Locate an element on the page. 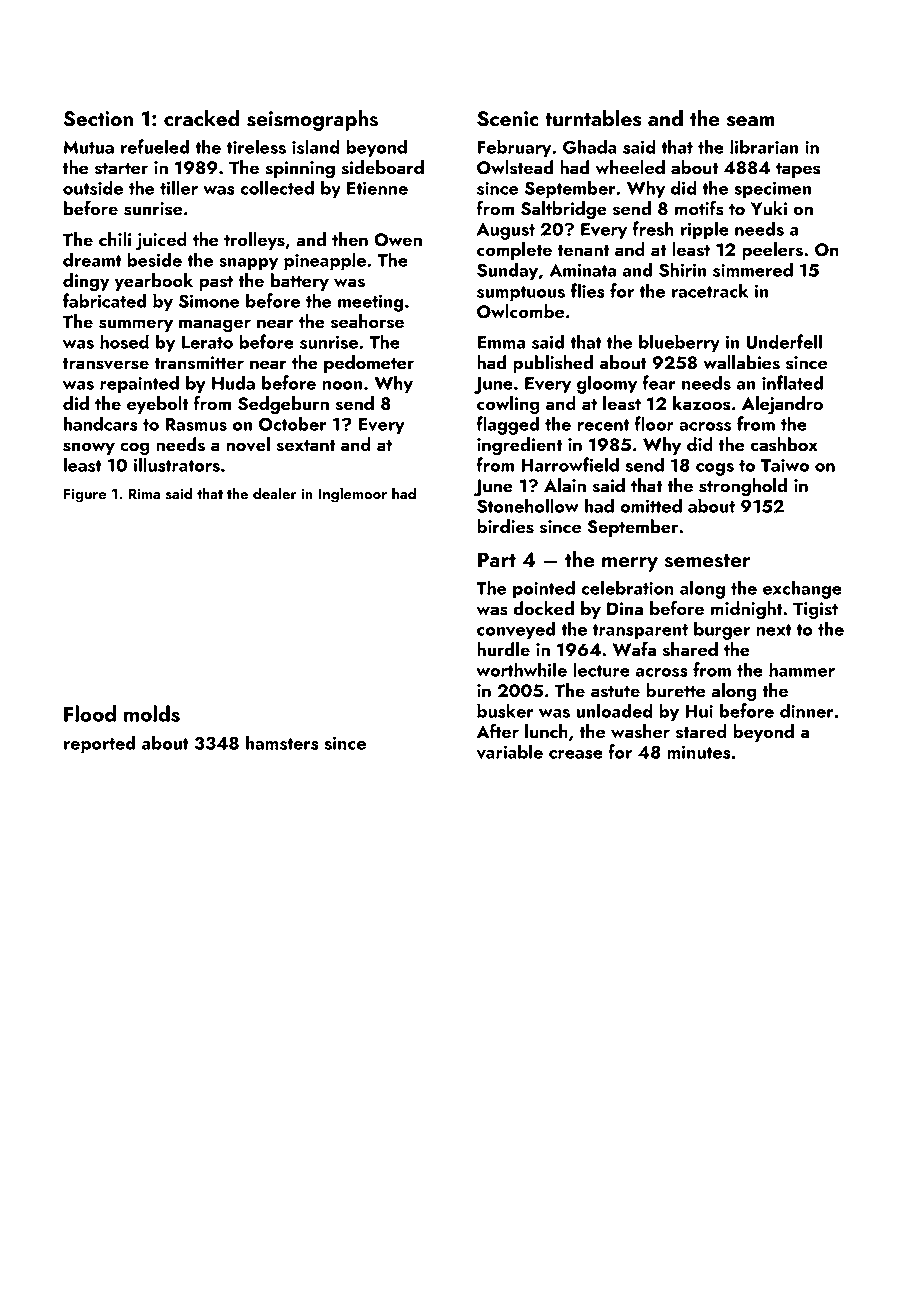  illustrators is located at coordinates (176, 464).
